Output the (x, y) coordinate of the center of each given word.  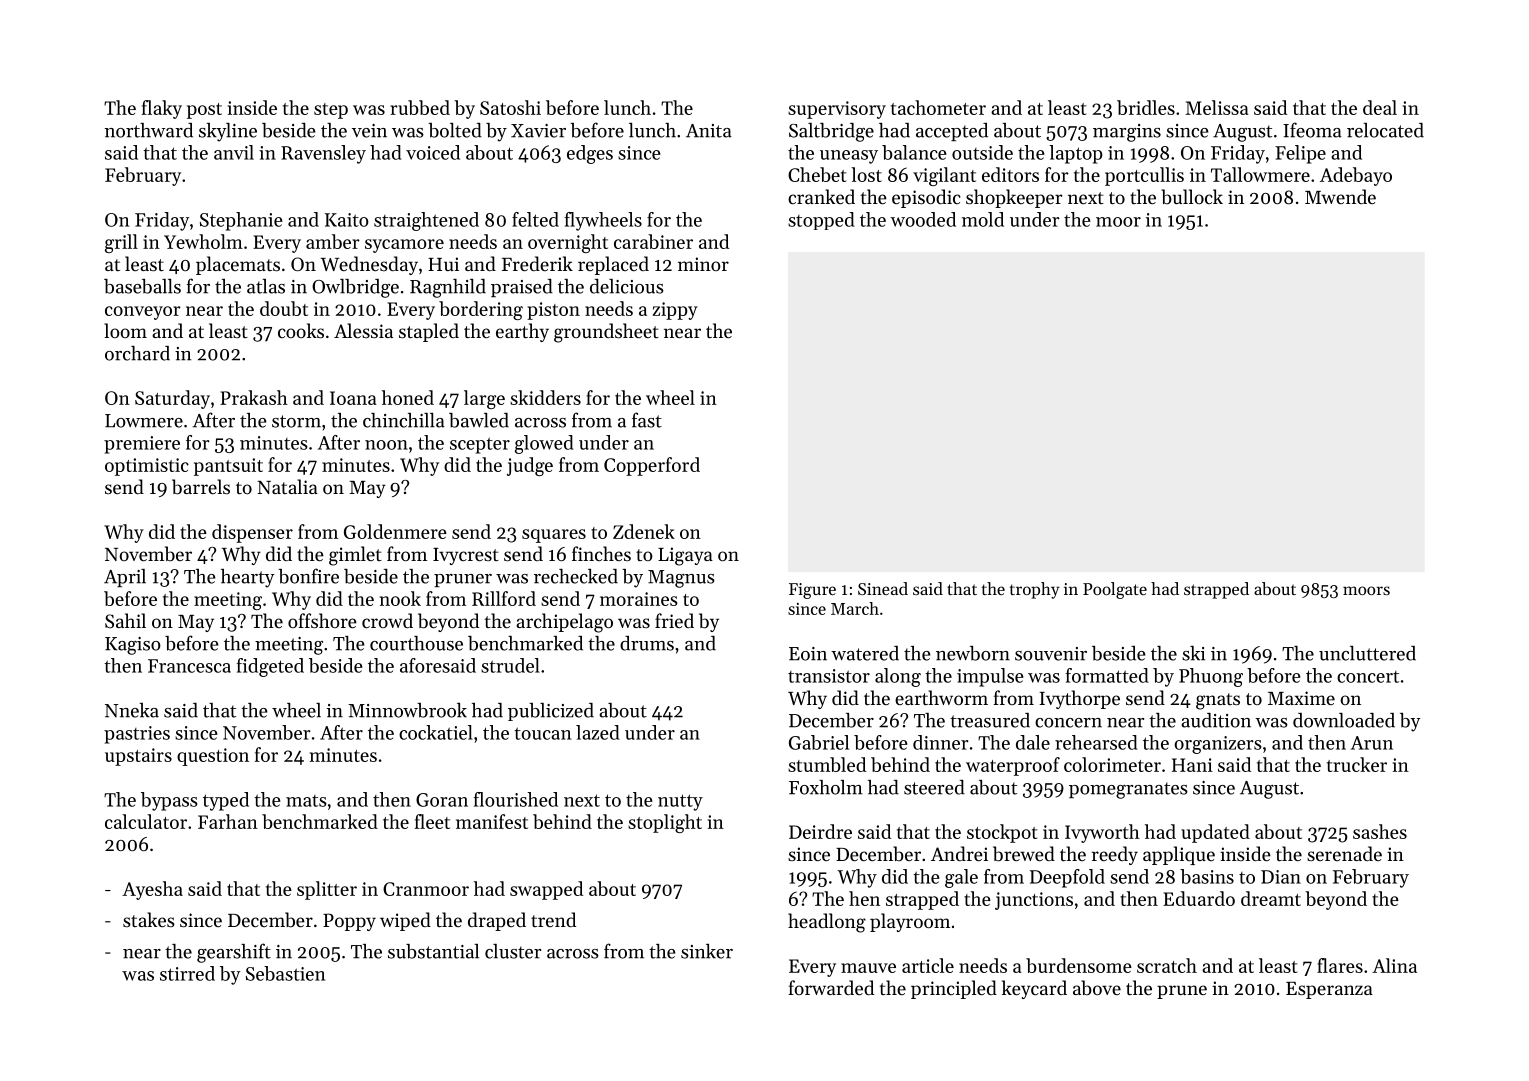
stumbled (827, 764)
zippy (675, 311)
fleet (432, 821)
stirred (187, 973)
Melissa (1216, 107)
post (204, 111)
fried (674, 620)
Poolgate (1115, 590)
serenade (1344, 853)
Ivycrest (466, 556)
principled (954, 989)
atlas (266, 286)
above (1097, 987)
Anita (709, 131)
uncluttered (1367, 653)
